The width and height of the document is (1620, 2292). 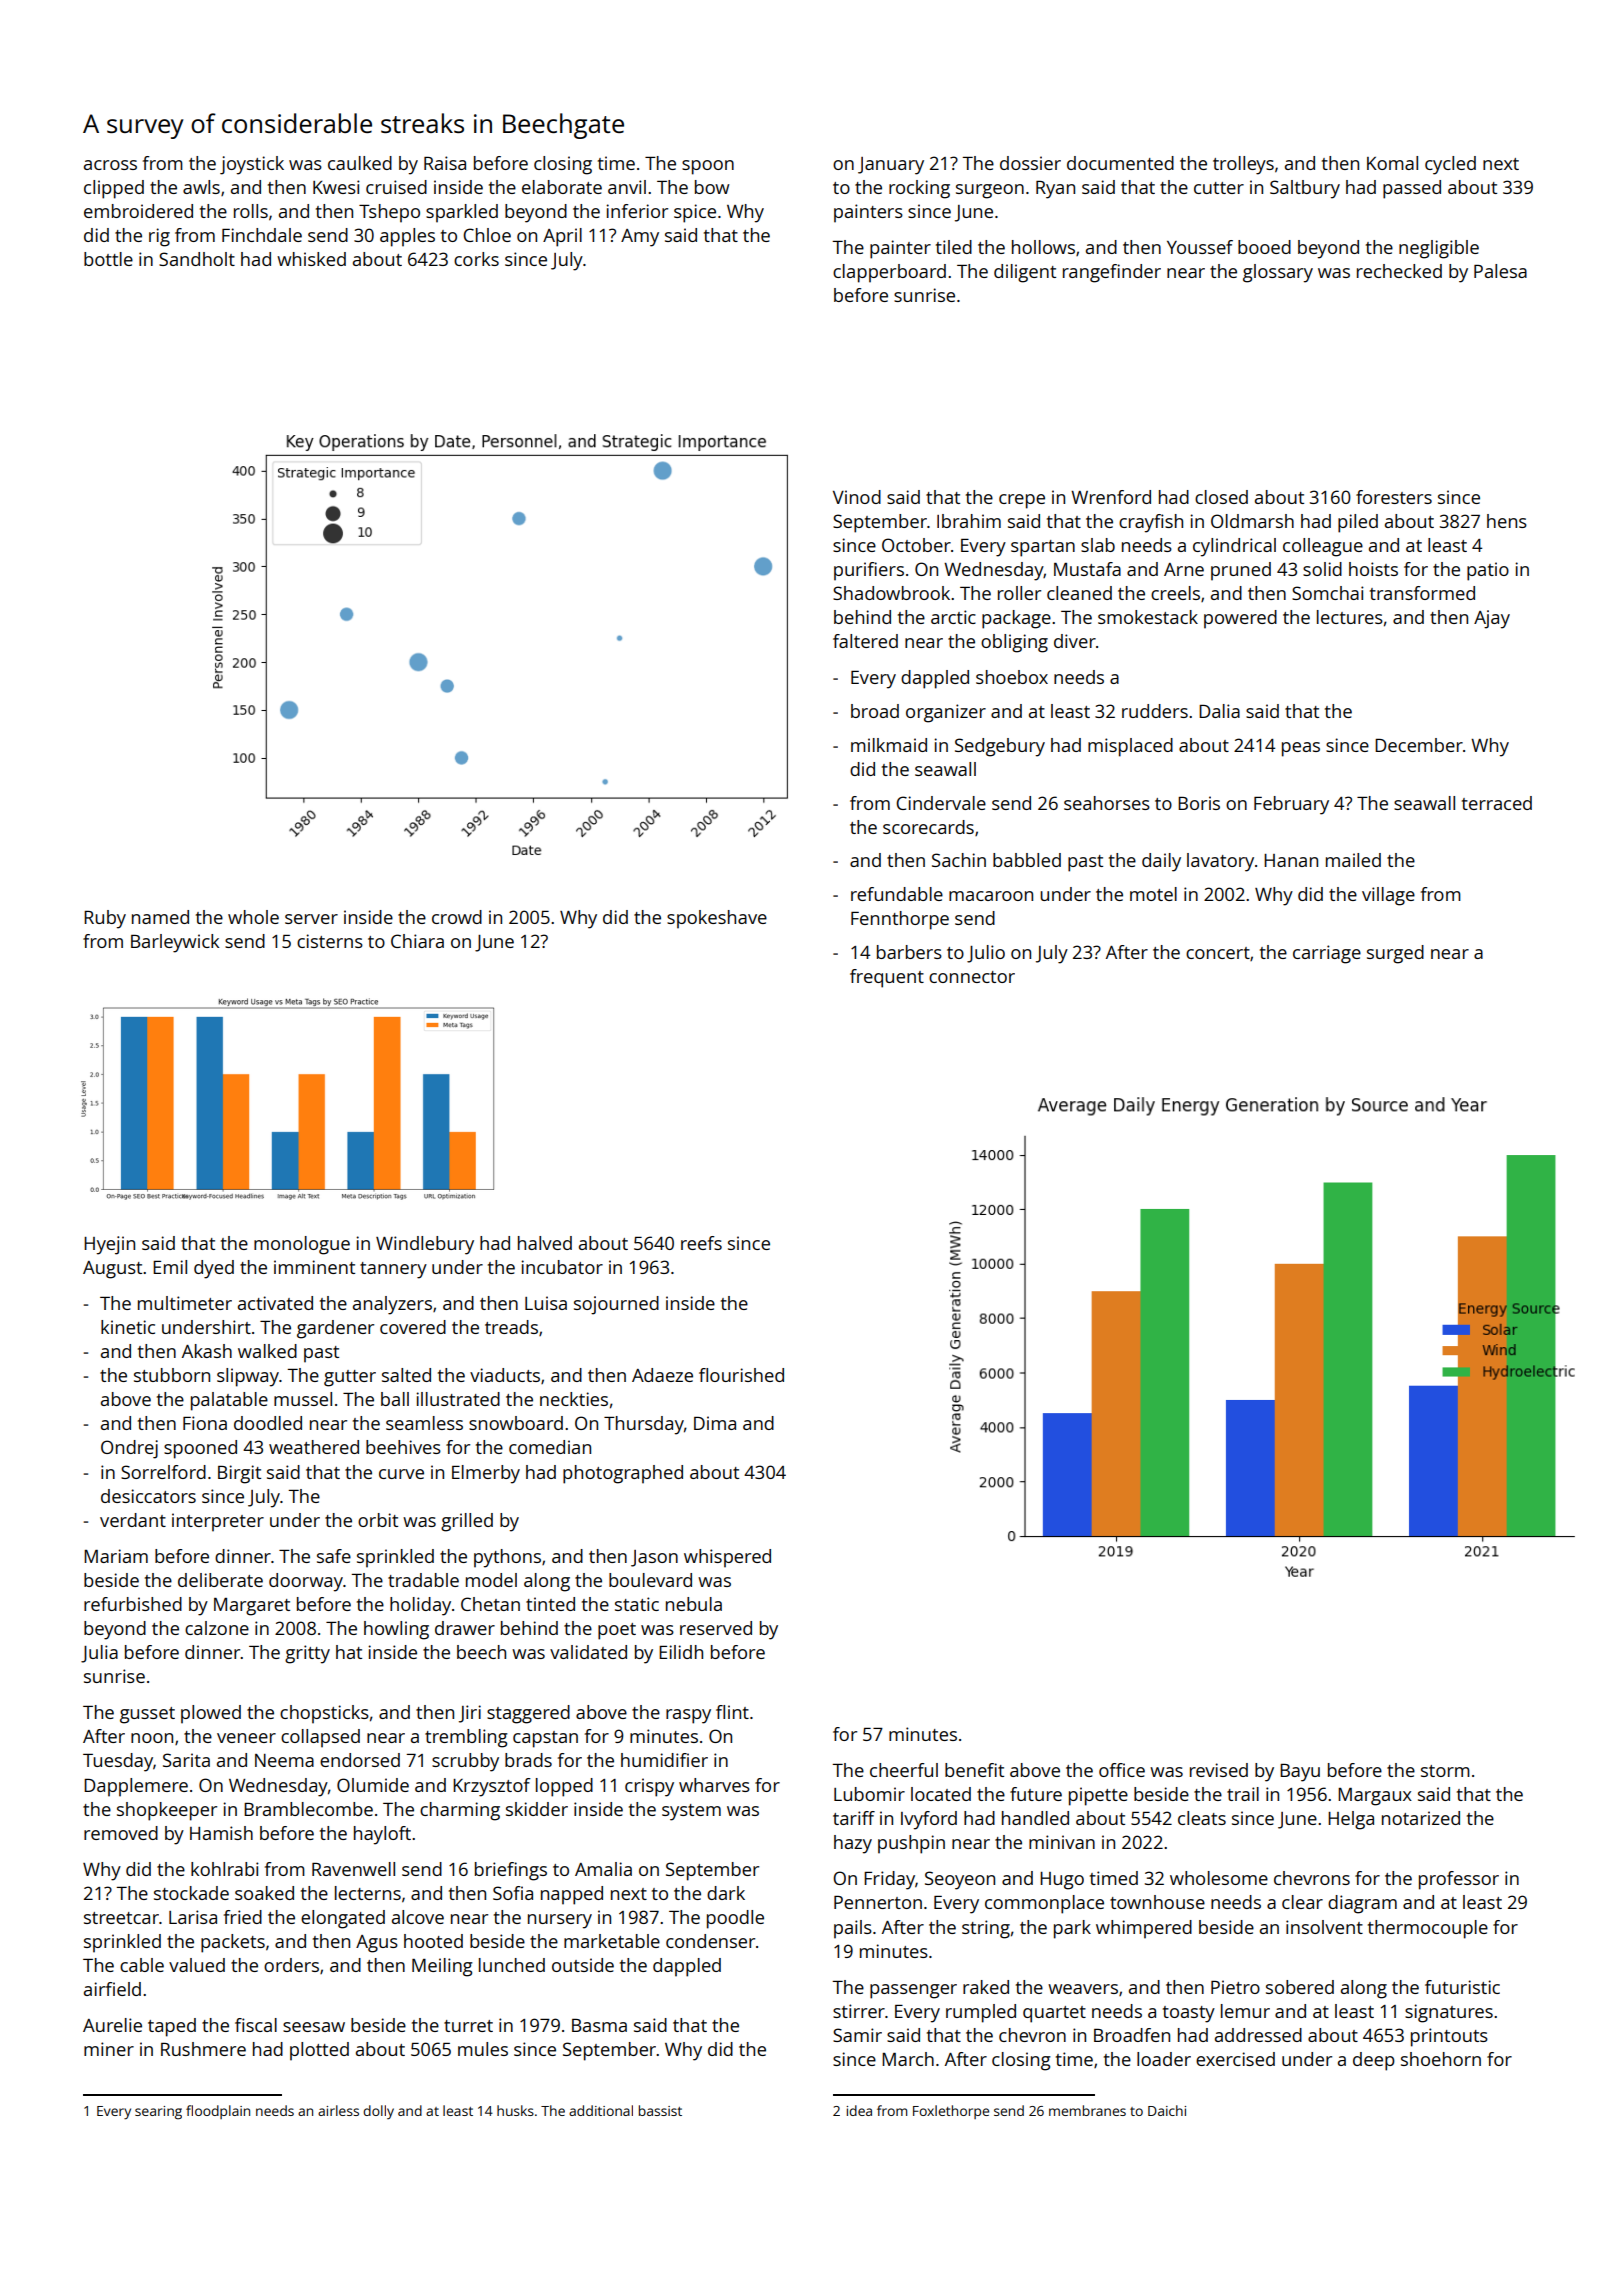 I want to click on reefs, so click(x=701, y=1243).
